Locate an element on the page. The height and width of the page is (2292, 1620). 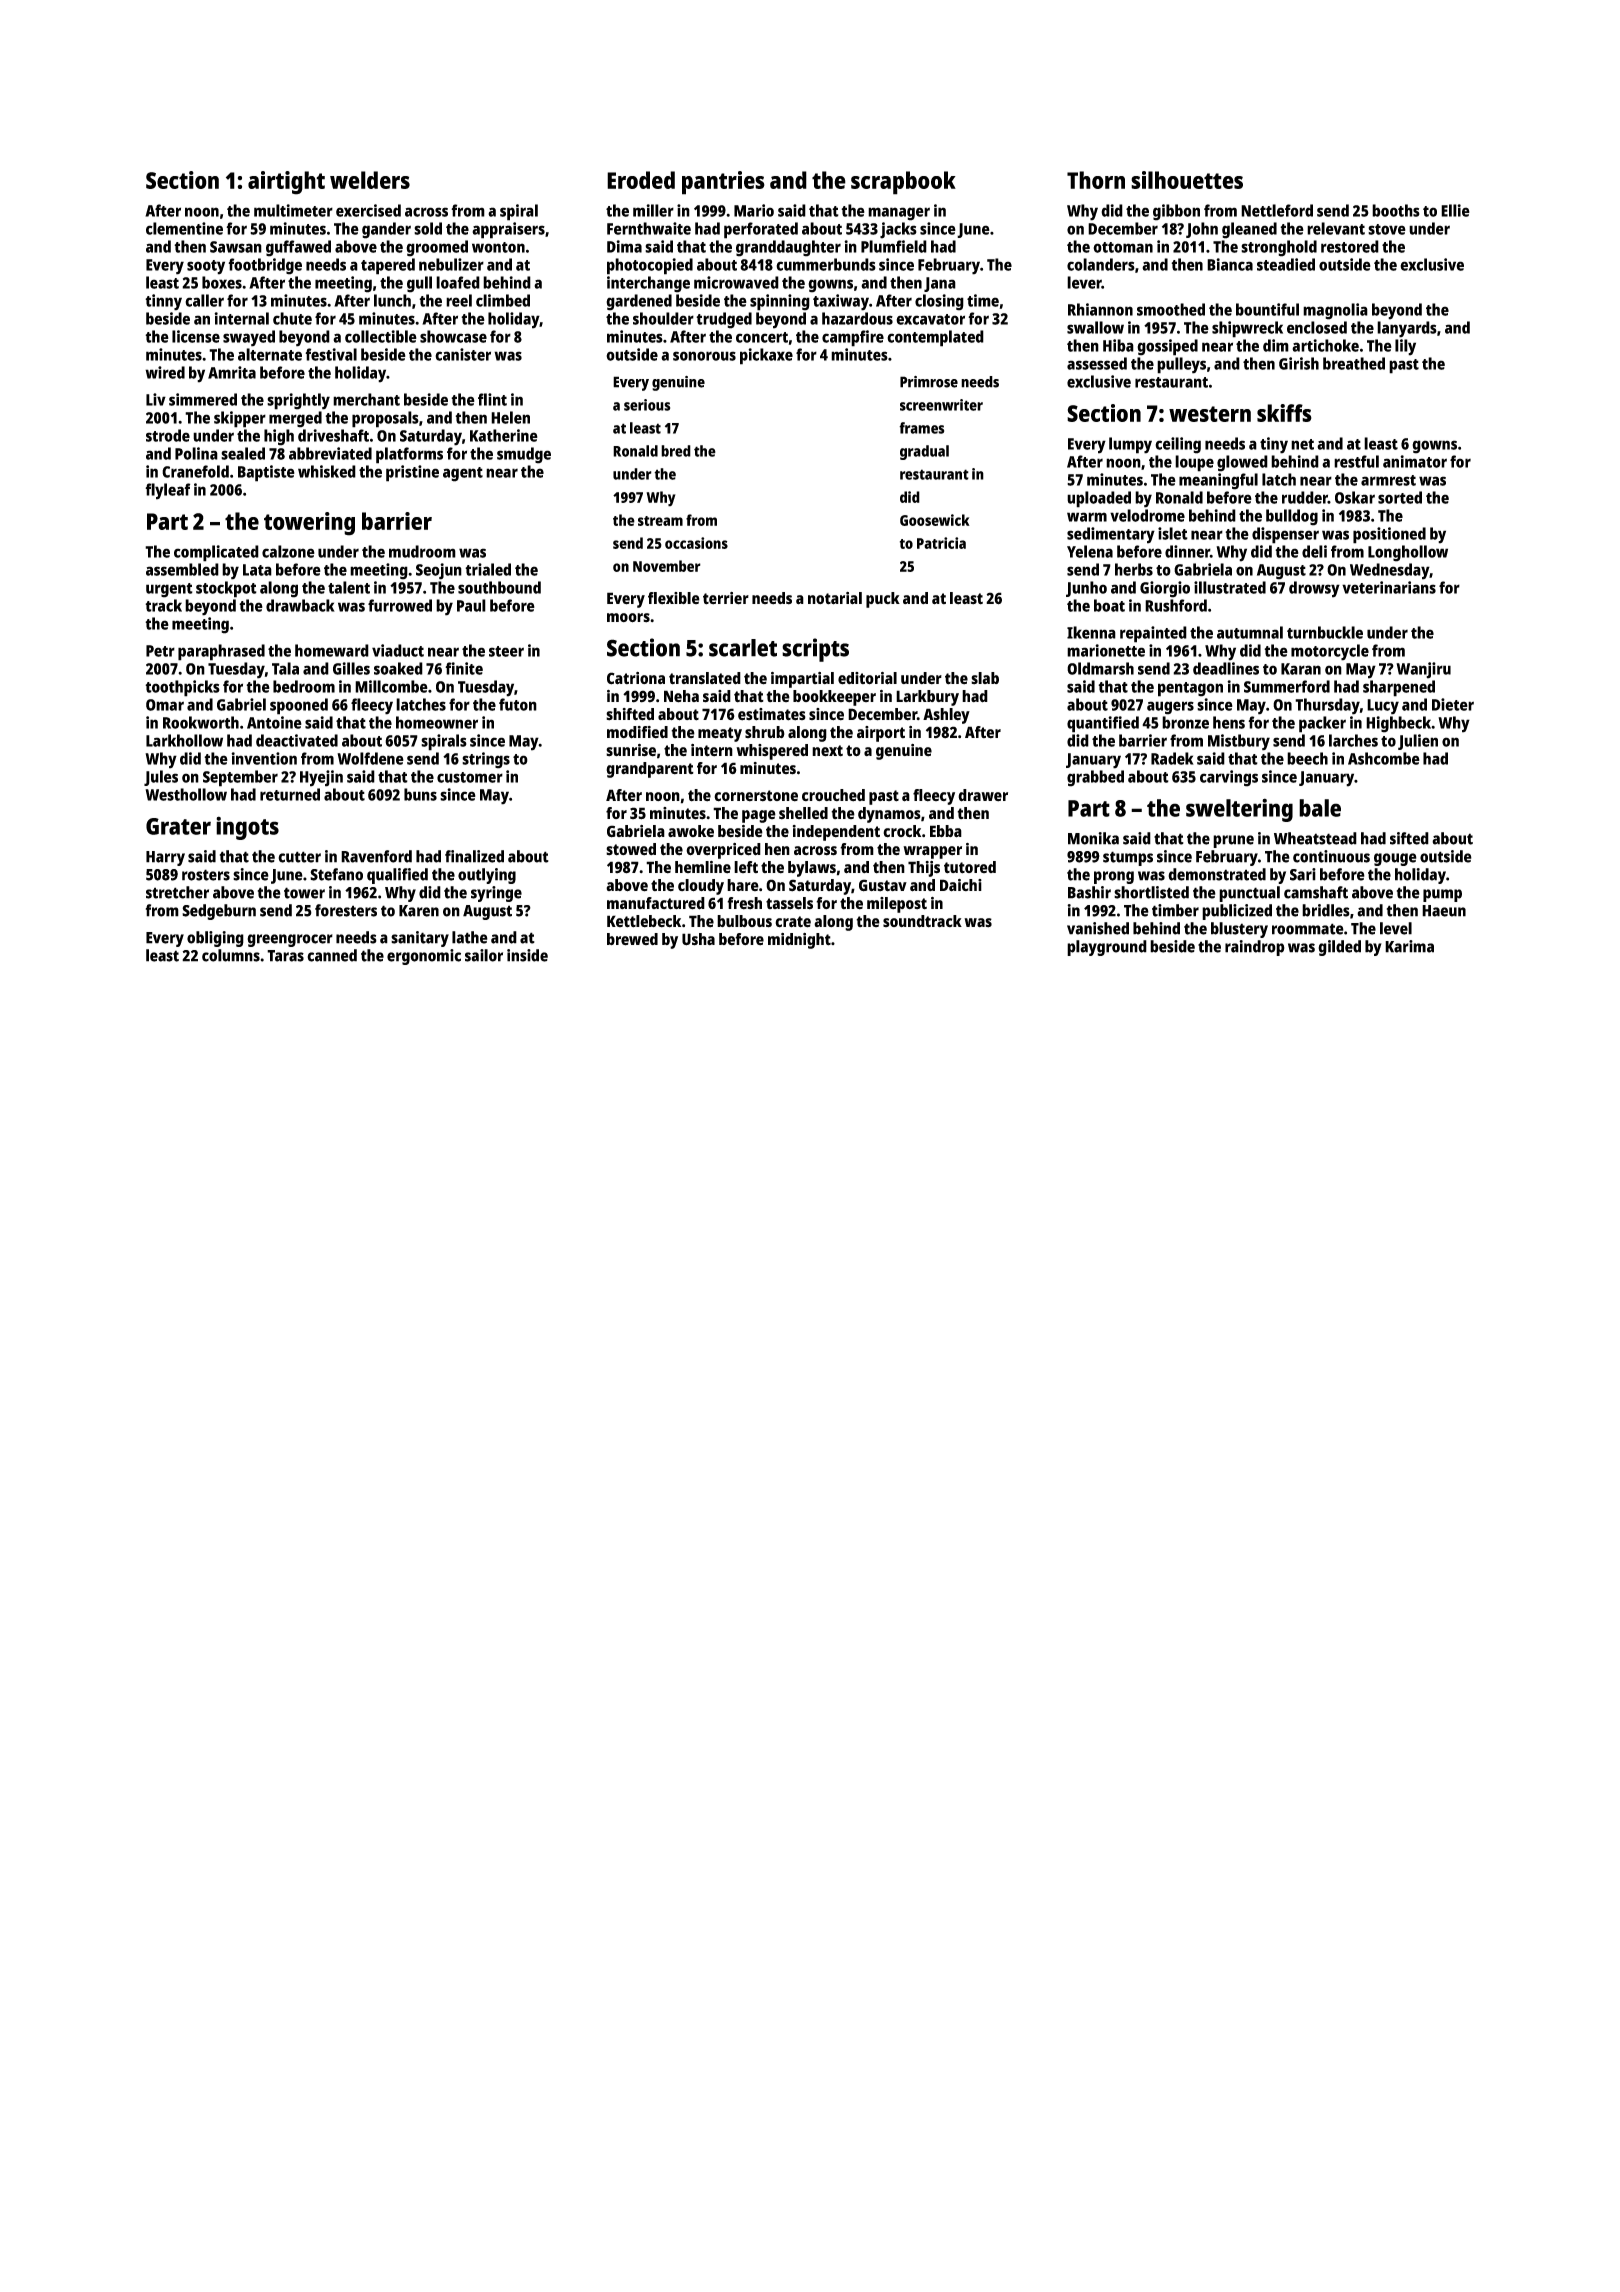
Primrose is located at coordinates (929, 382).
